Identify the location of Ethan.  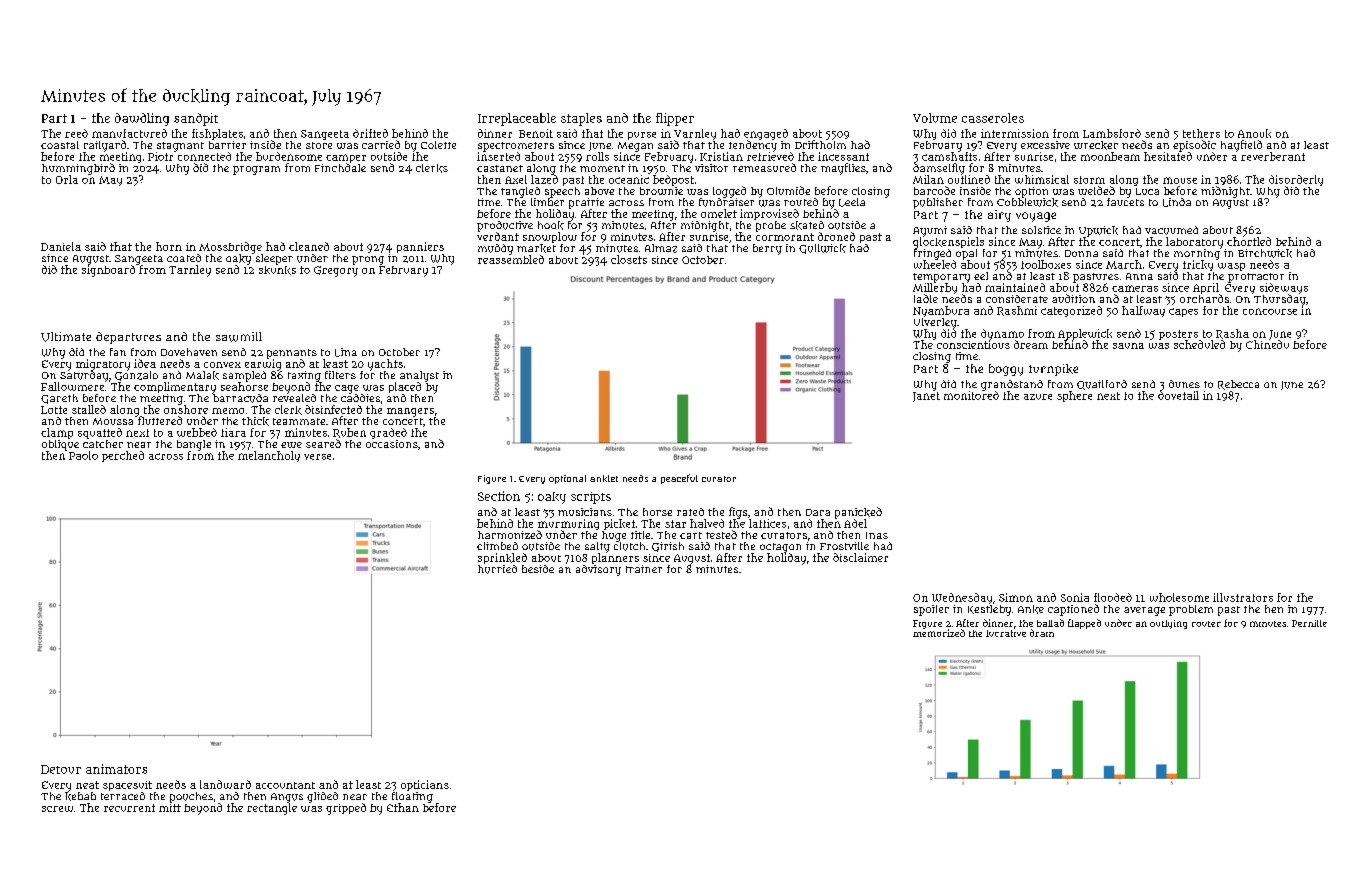
(403, 807).
